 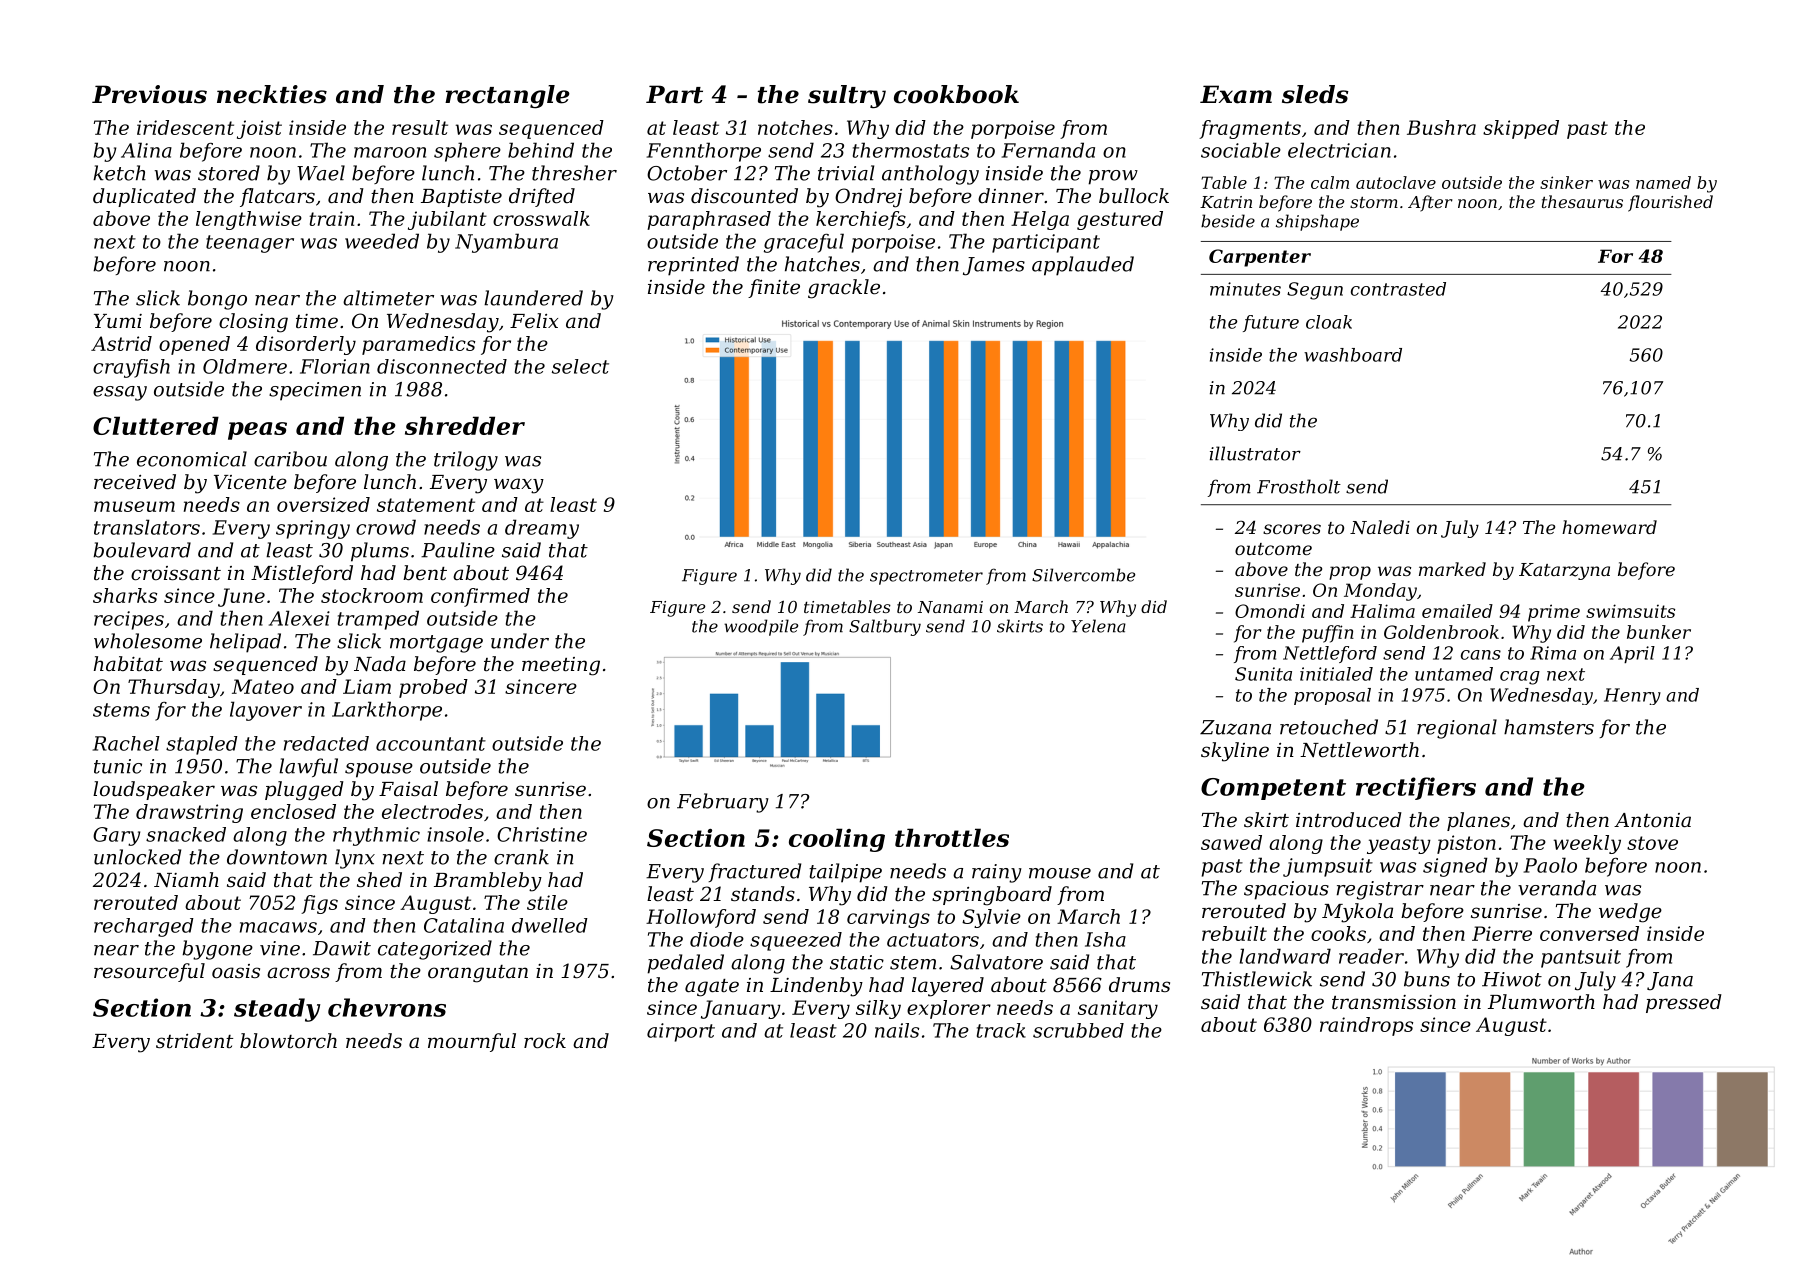 I want to click on landward, so click(x=1285, y=956).
